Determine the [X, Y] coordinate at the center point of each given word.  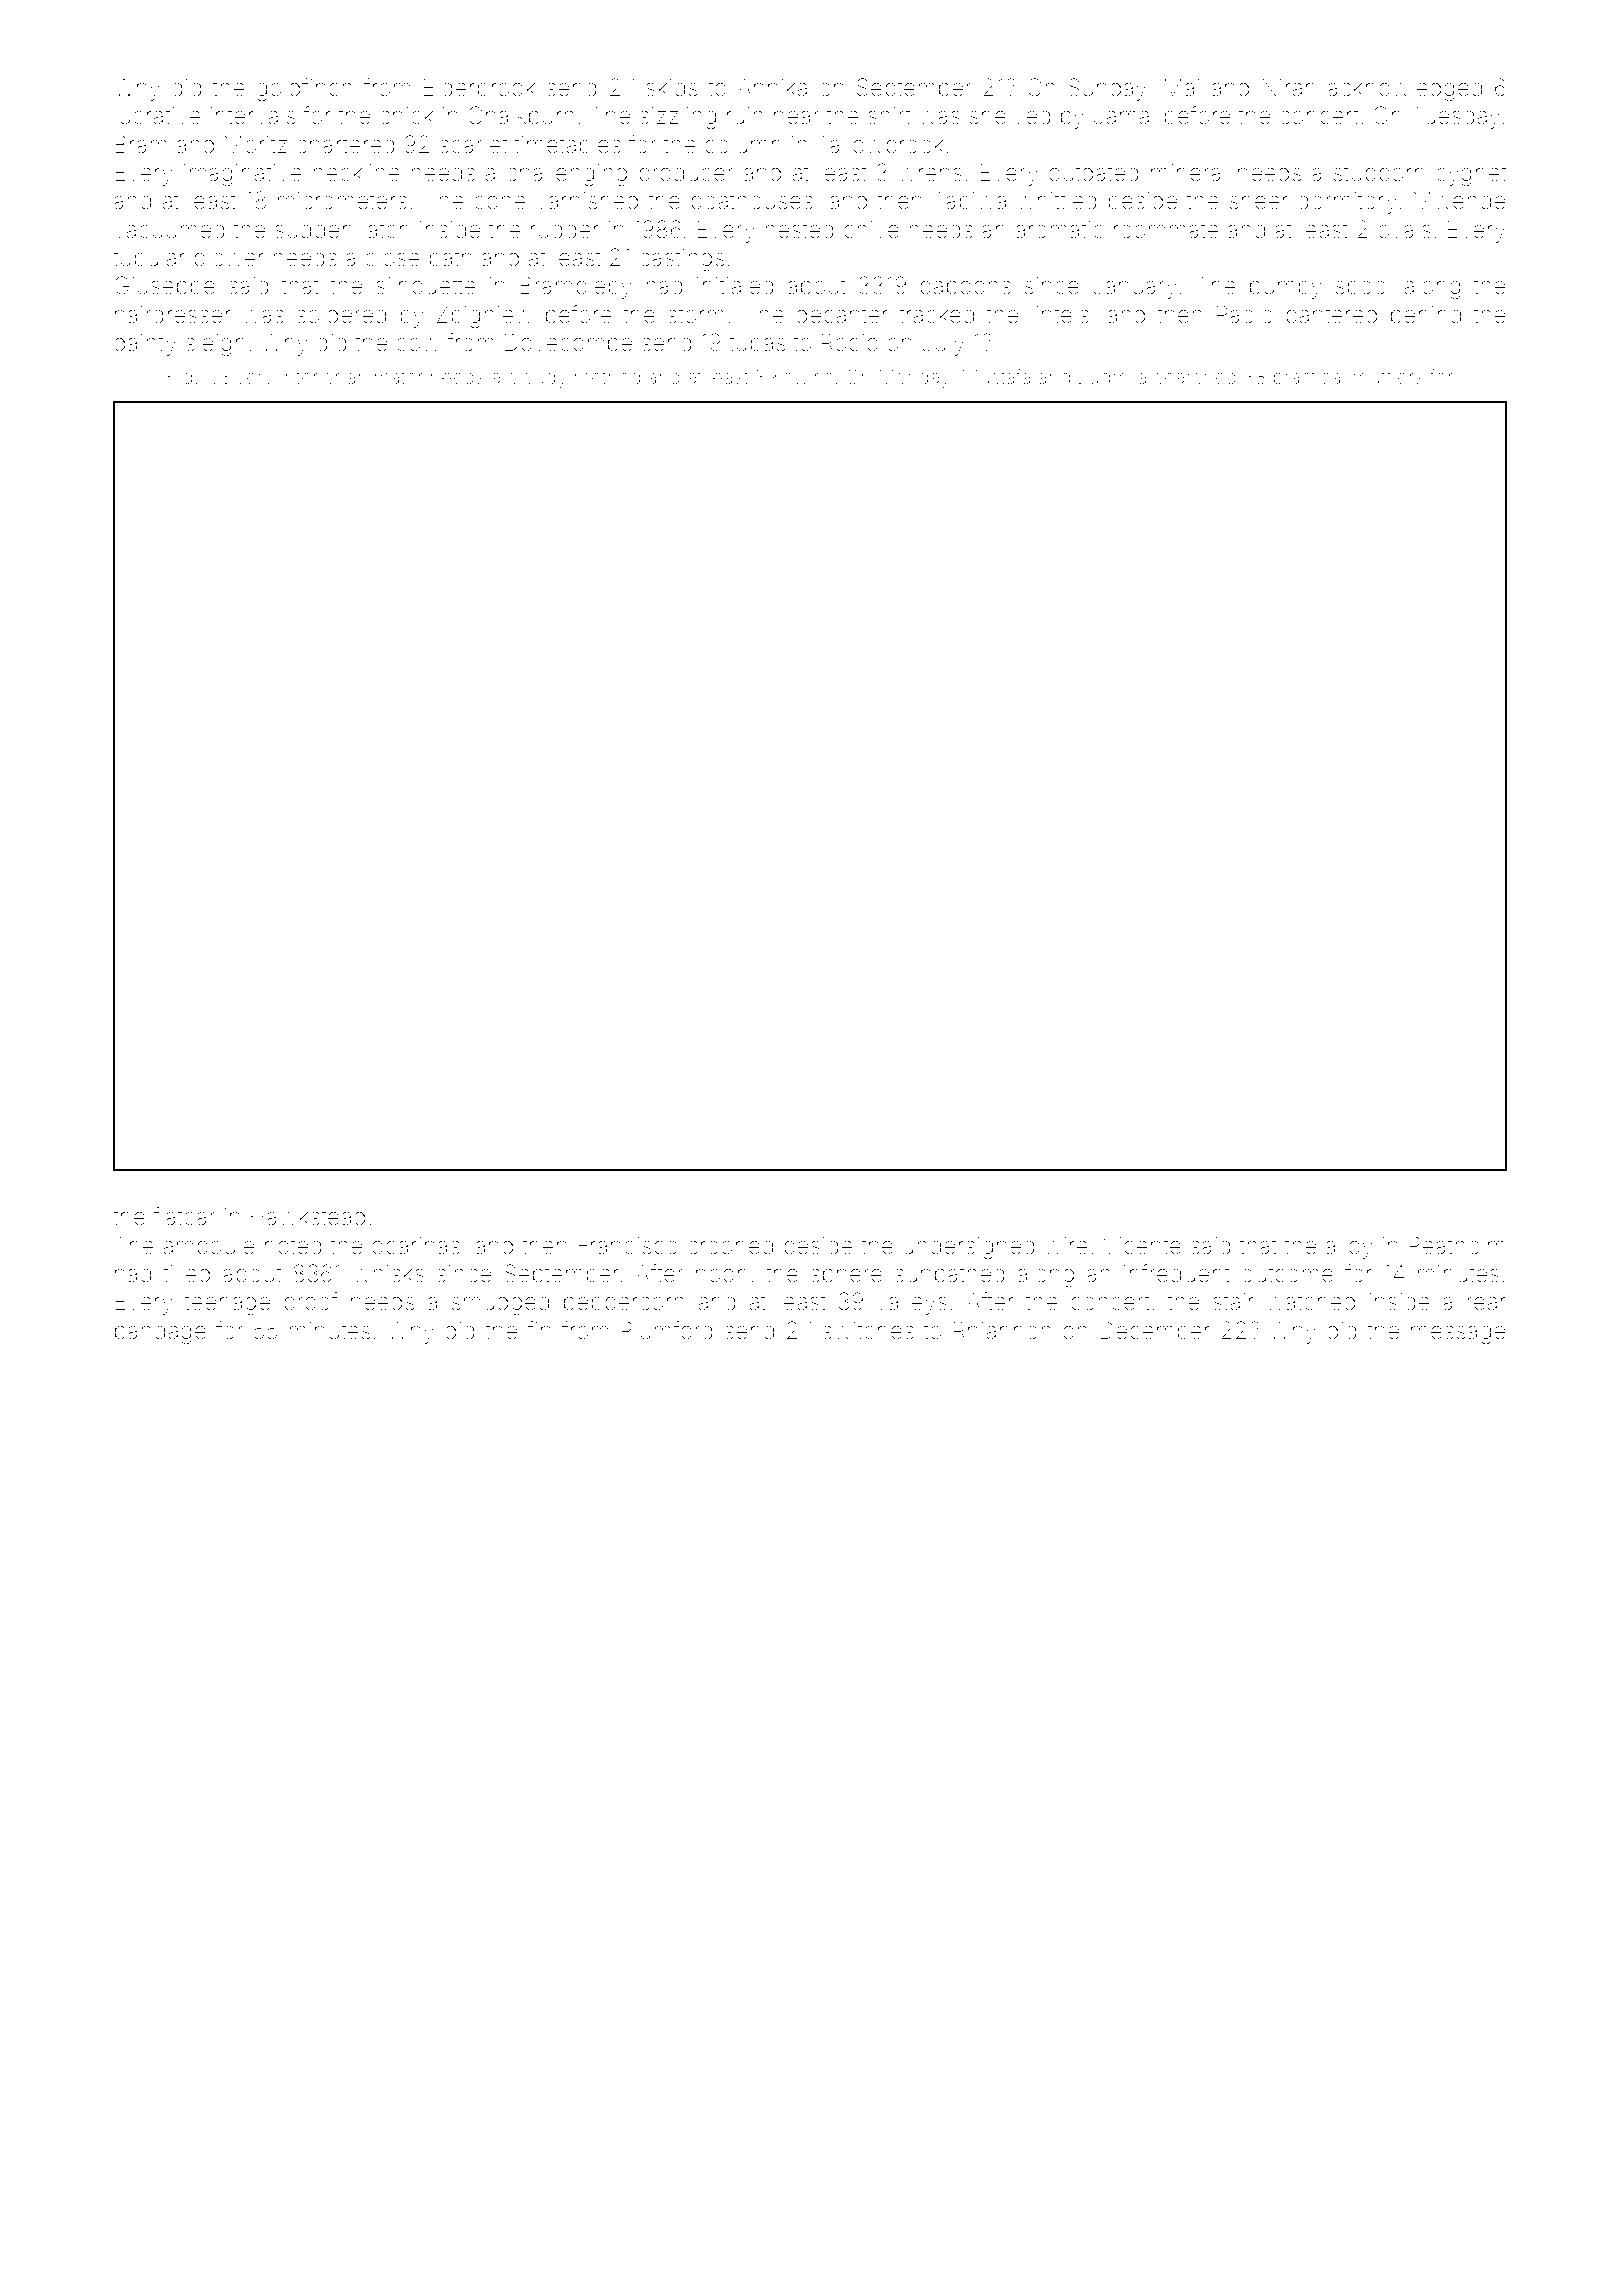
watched [1311, 1302]
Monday [914, 378]
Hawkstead [308, 1217]
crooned [730, 1246]
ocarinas [416, 1246]
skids [671, 88]
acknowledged [1405, 90]
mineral [1188, 173]
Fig [180, 379]
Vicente [1142, 1246]
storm [696, 315]
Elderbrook [479, 87]
